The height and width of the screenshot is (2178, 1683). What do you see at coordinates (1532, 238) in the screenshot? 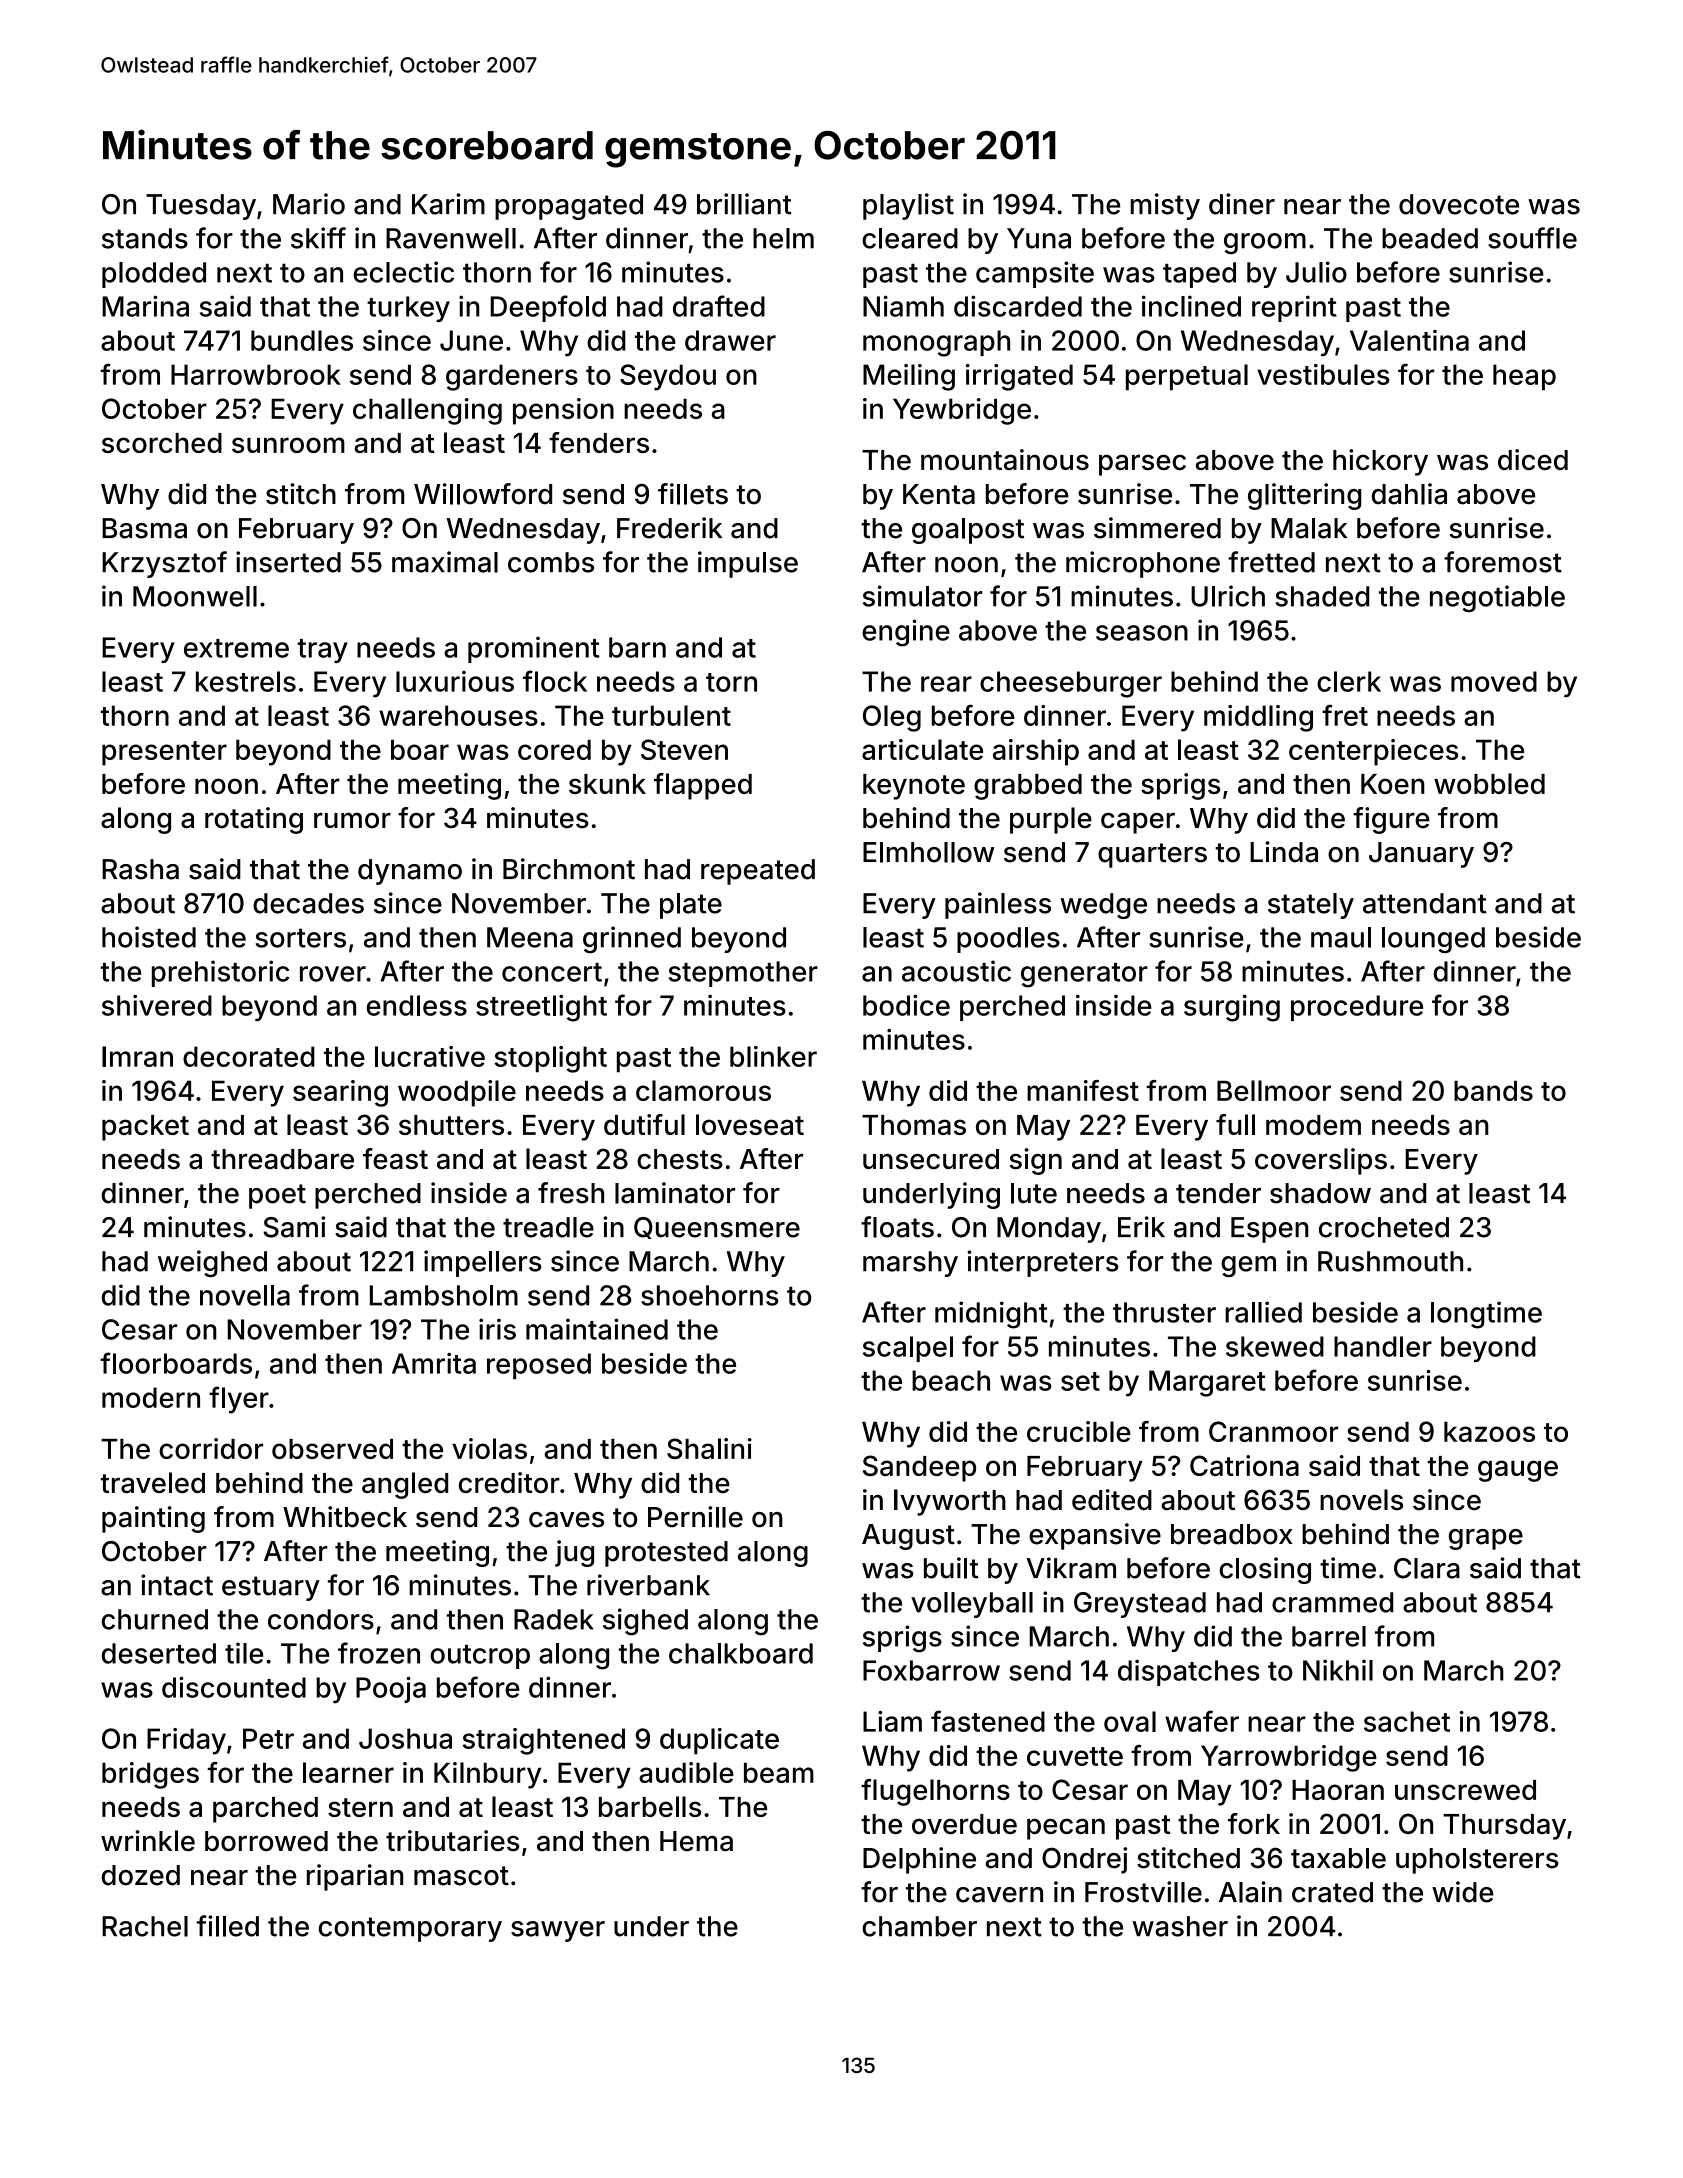
I see `souffle` at bounding box center [1532, 238].
